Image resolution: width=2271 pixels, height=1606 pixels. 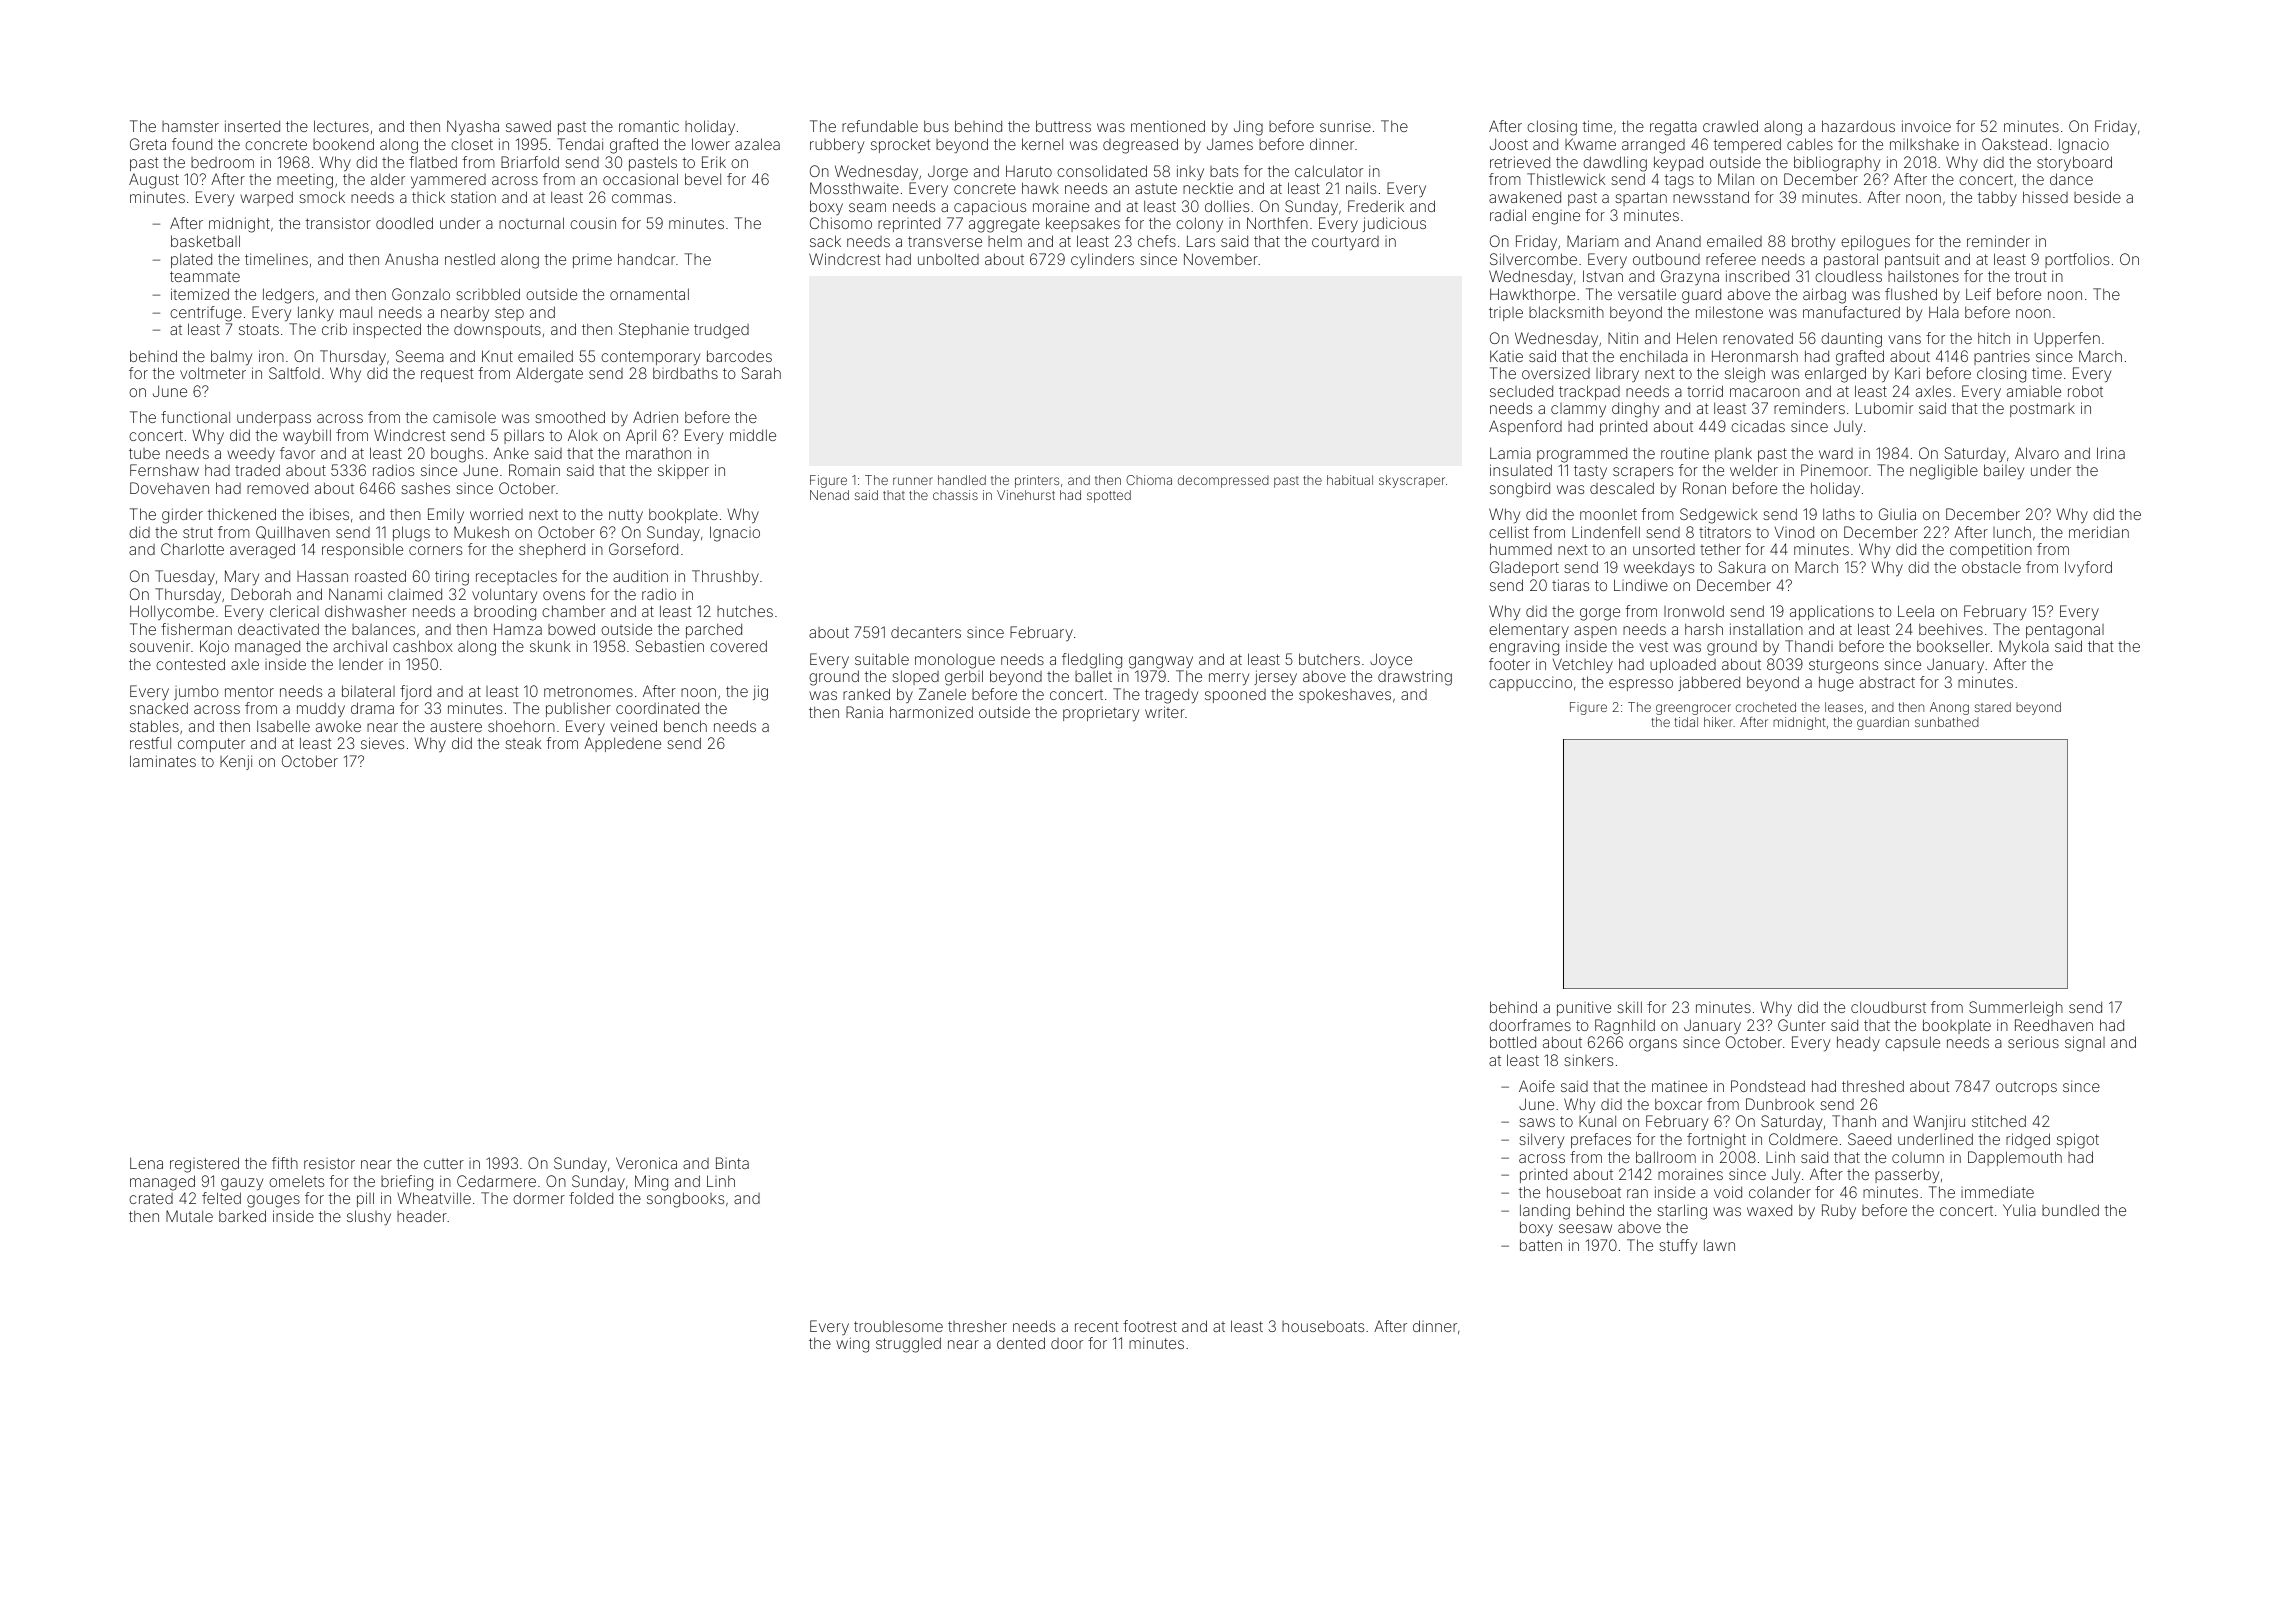 I want to click on Lindenfell, so click(x=1606, y=532).
